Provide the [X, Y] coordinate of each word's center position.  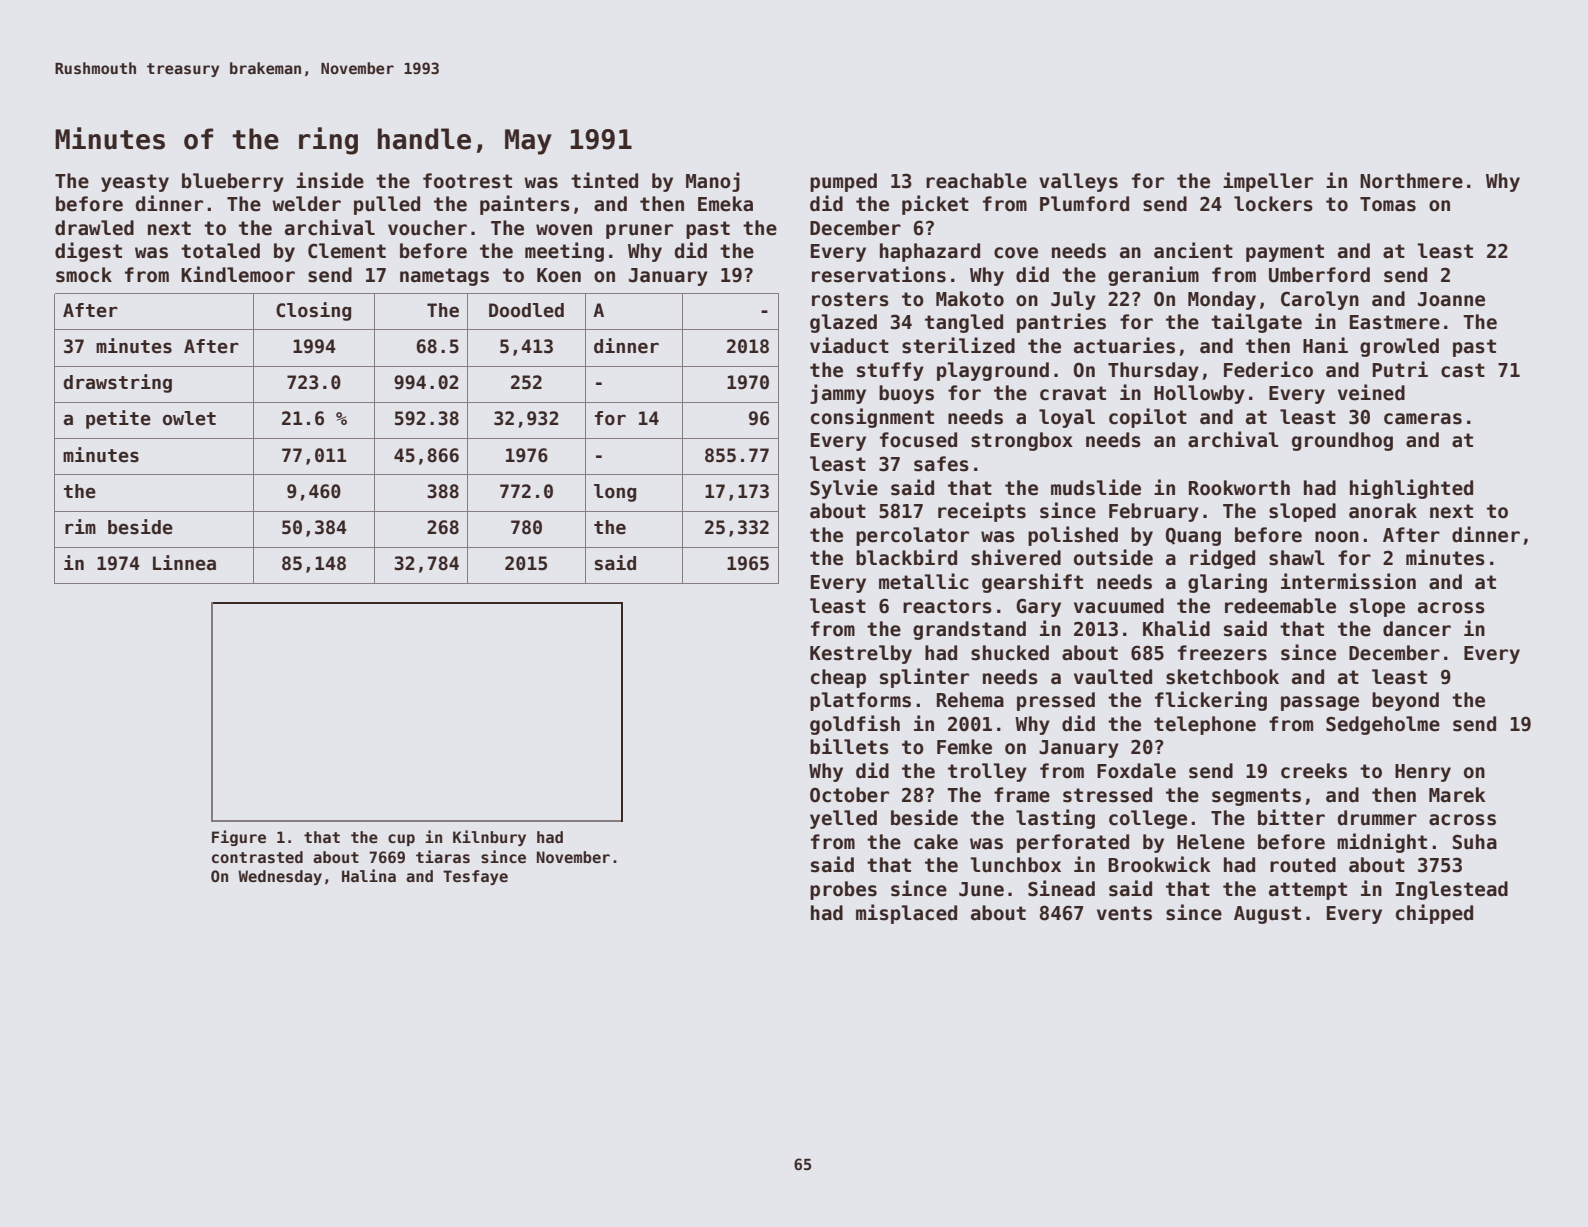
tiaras [443, 856]
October [849, 795]
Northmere [1411, 181]
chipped [1434, 914]
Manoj [713, 182]
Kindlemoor [238, 274]
